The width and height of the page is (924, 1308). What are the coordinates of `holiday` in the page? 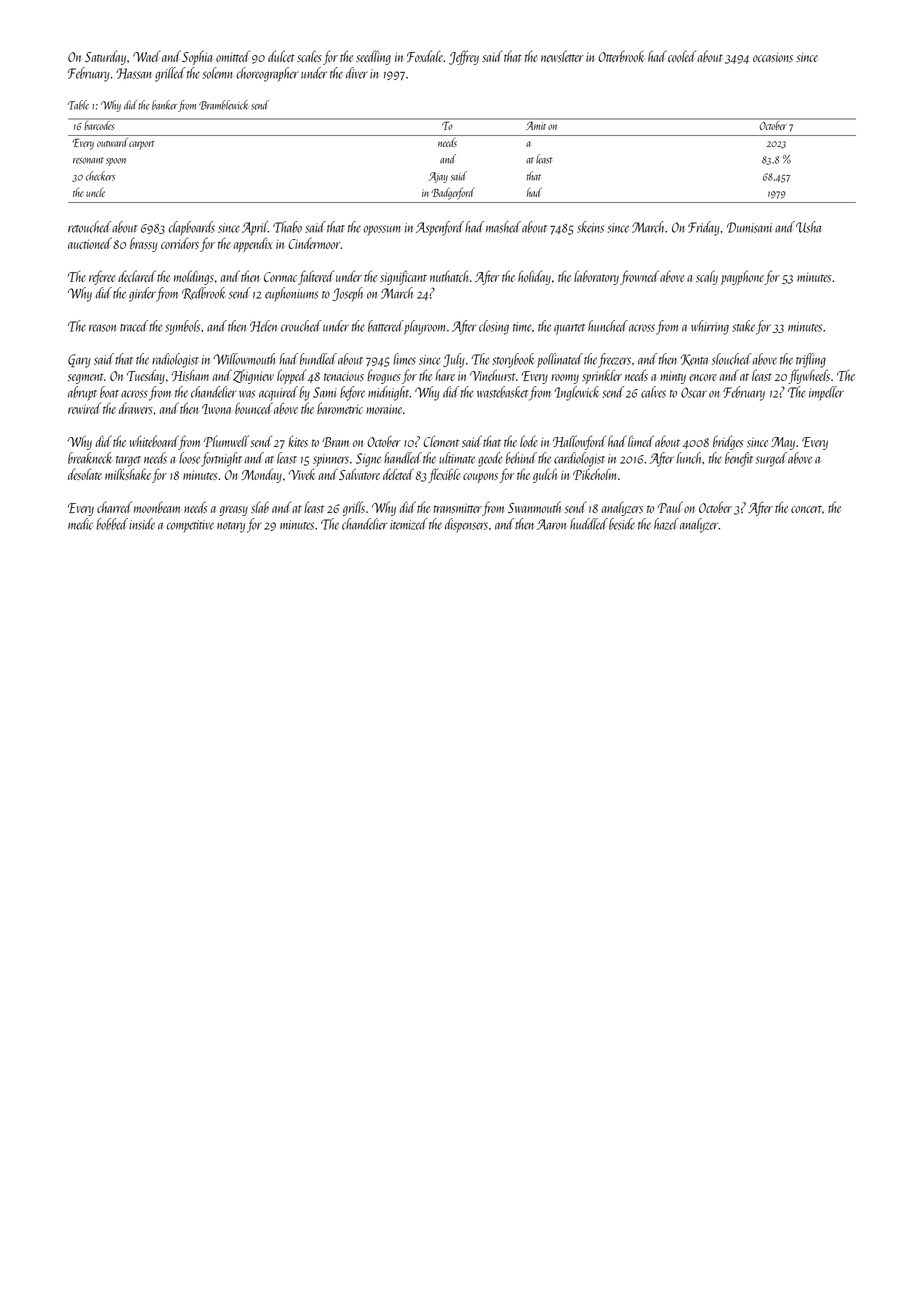 It's located at (534, 277).
